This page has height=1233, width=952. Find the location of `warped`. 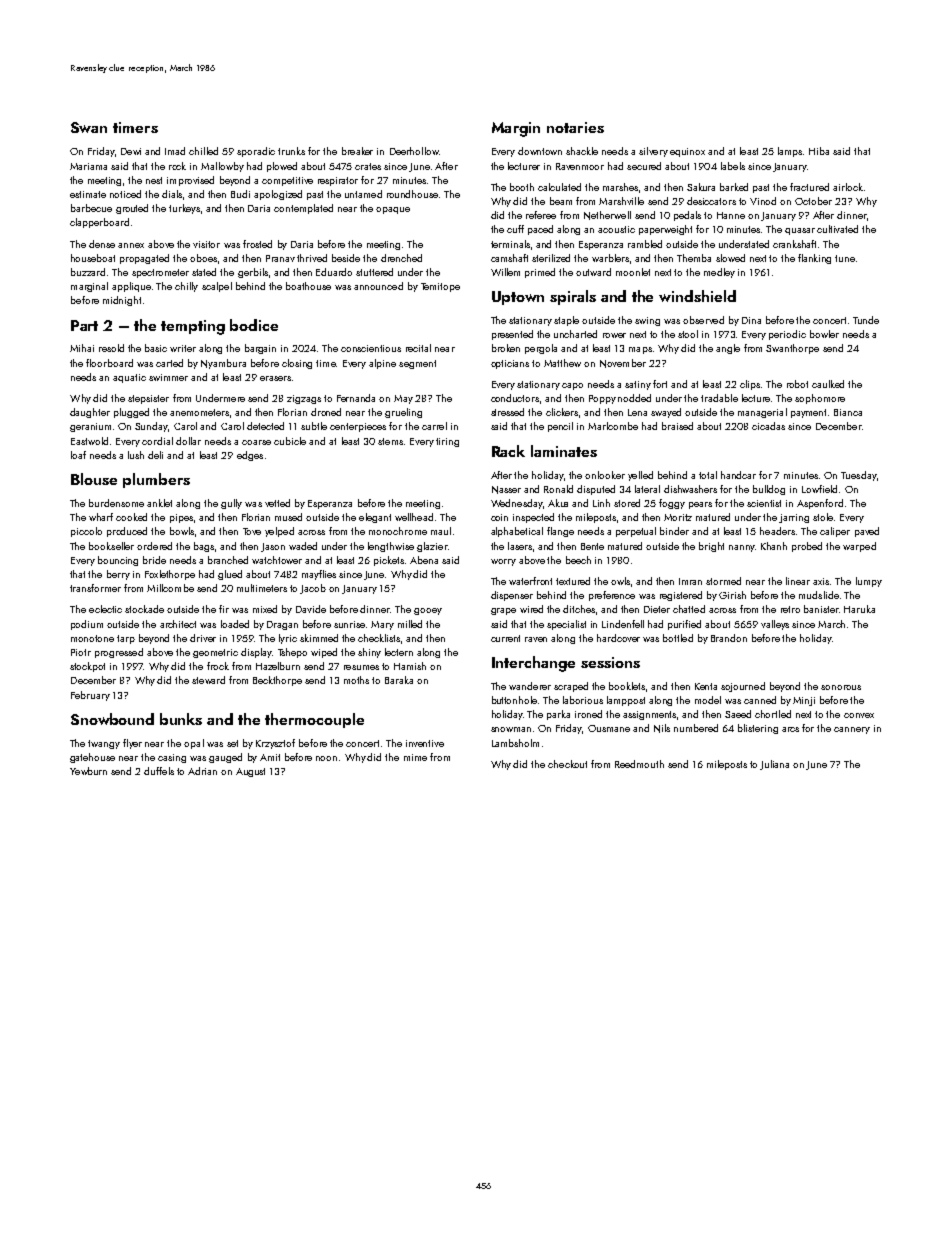

warped is located at coordinates (859, 547).
